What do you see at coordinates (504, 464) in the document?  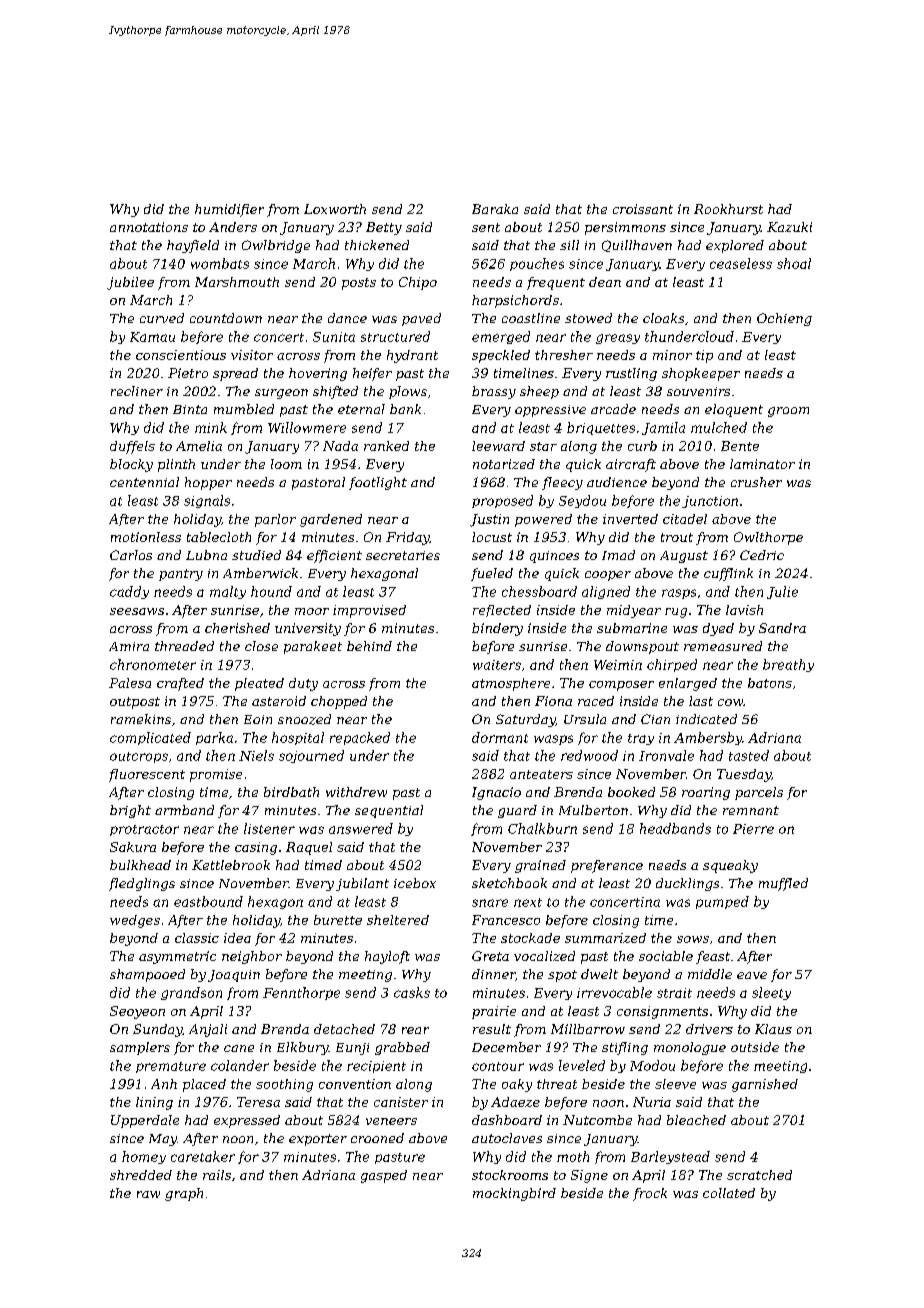 I see `notarized` at bounding box center [504, 464].
